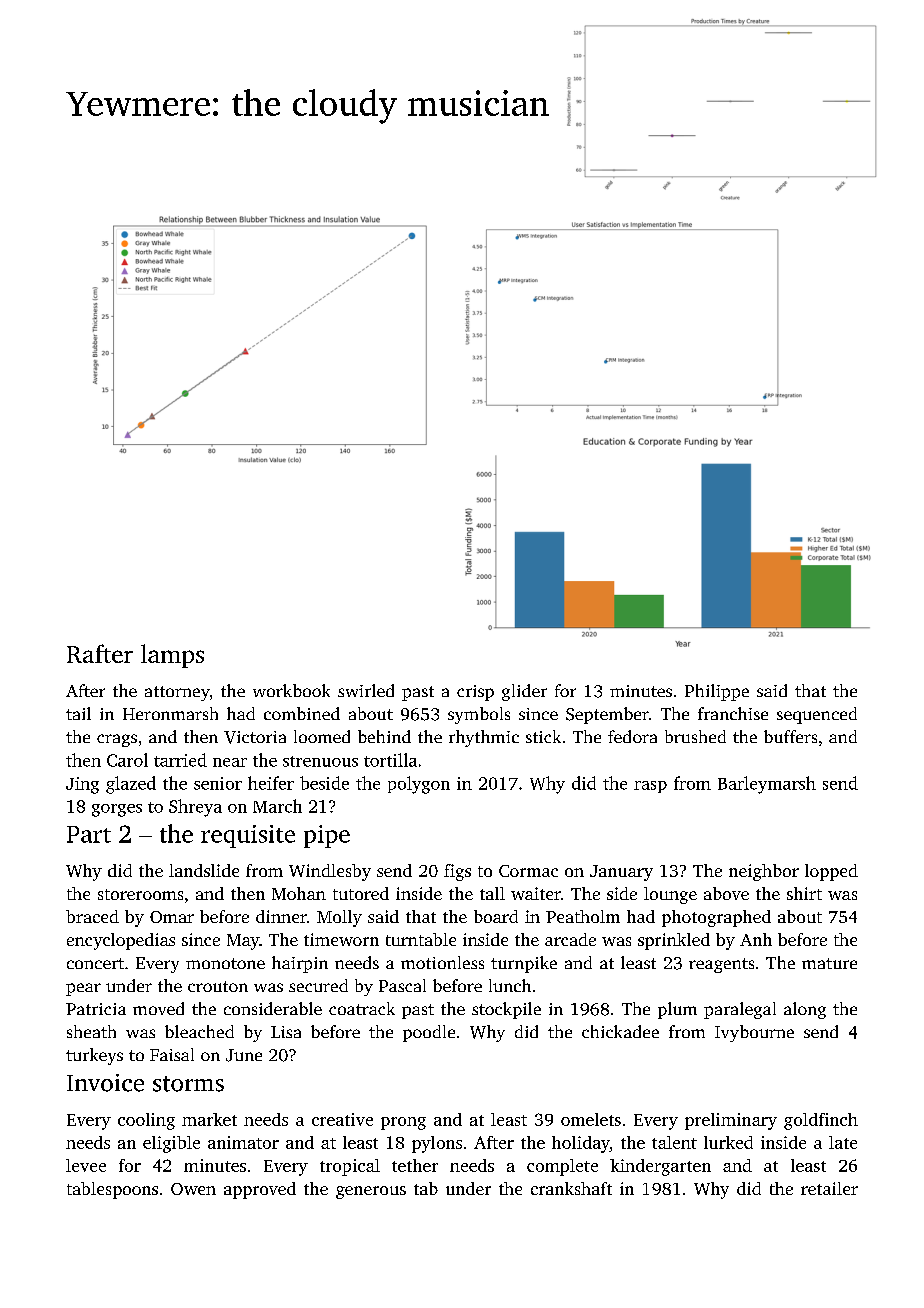 This document has height=1308, width=924. Describe the element at coordinates (403, 1123) in the document. I see `prong` at that location.
